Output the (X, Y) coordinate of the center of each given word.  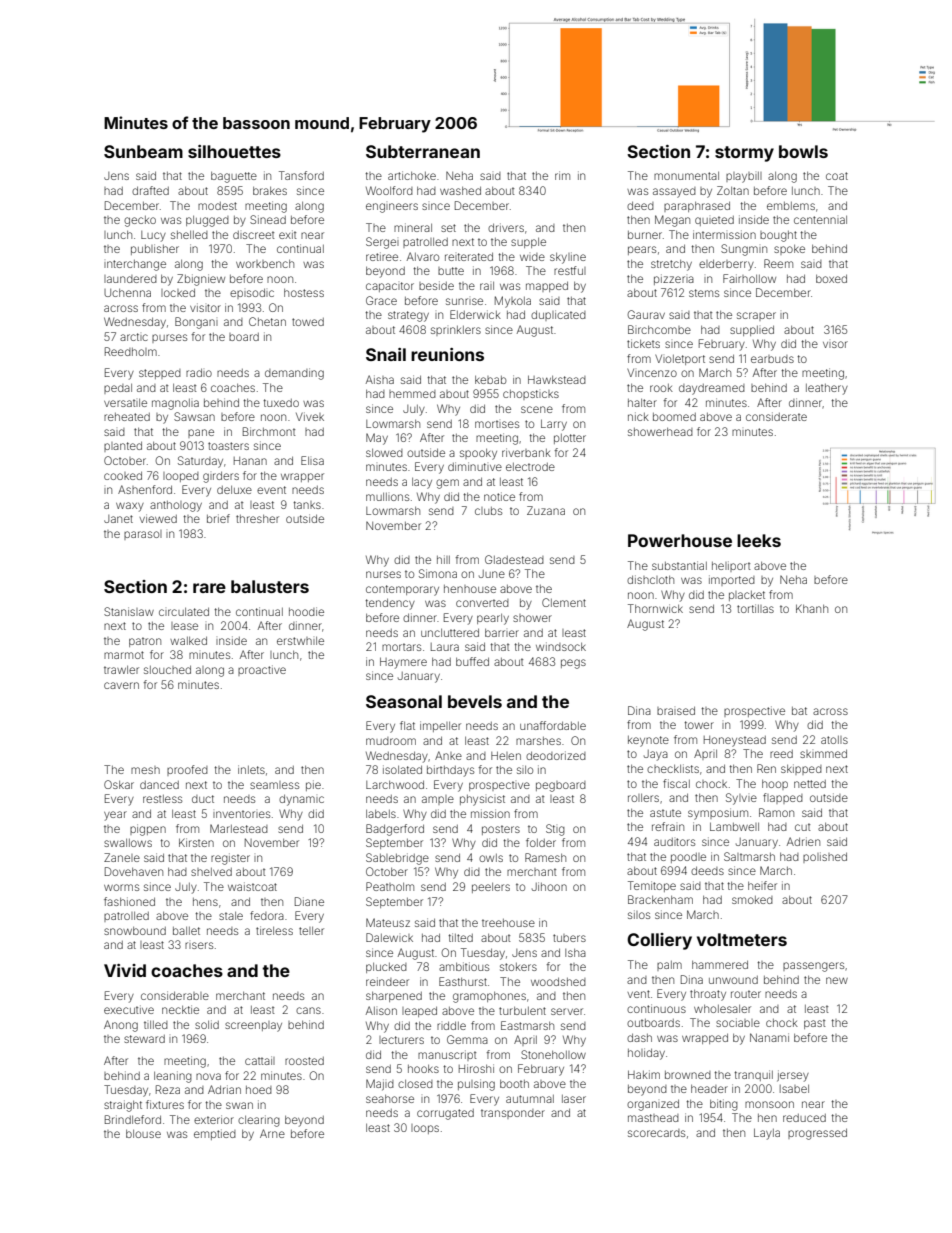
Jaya (656, 755)
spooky (478, 454)
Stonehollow (553, 1054)
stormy (744, 154)
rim (562, 175)
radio (199, 373)
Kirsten (196, 842)
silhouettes (234, 151)
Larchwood (395, 785)
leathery (827, 389)
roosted (304, 1061)
